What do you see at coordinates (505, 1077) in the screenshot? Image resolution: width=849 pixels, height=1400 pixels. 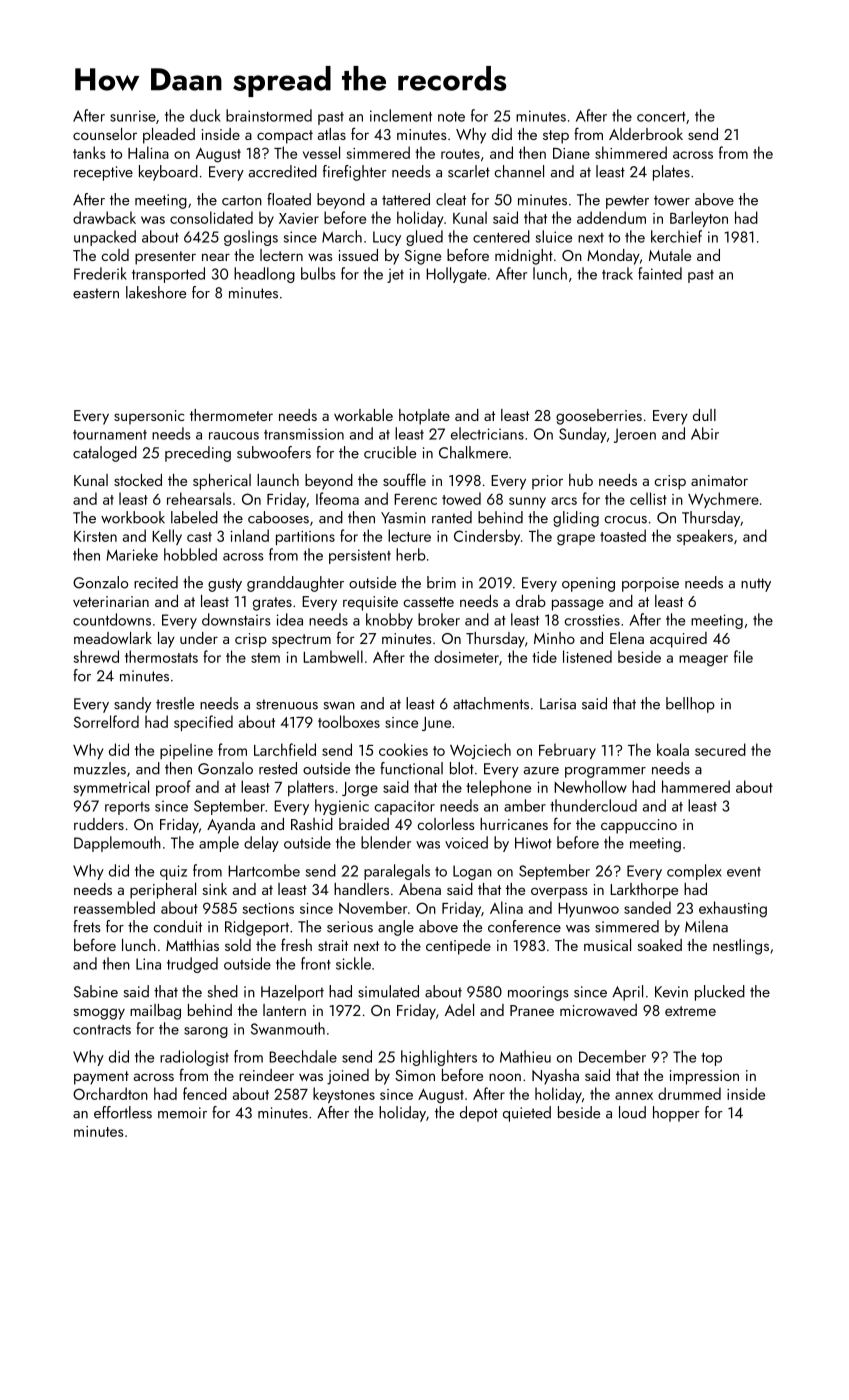 I see `noon` at bounding box center [505, 1077].
